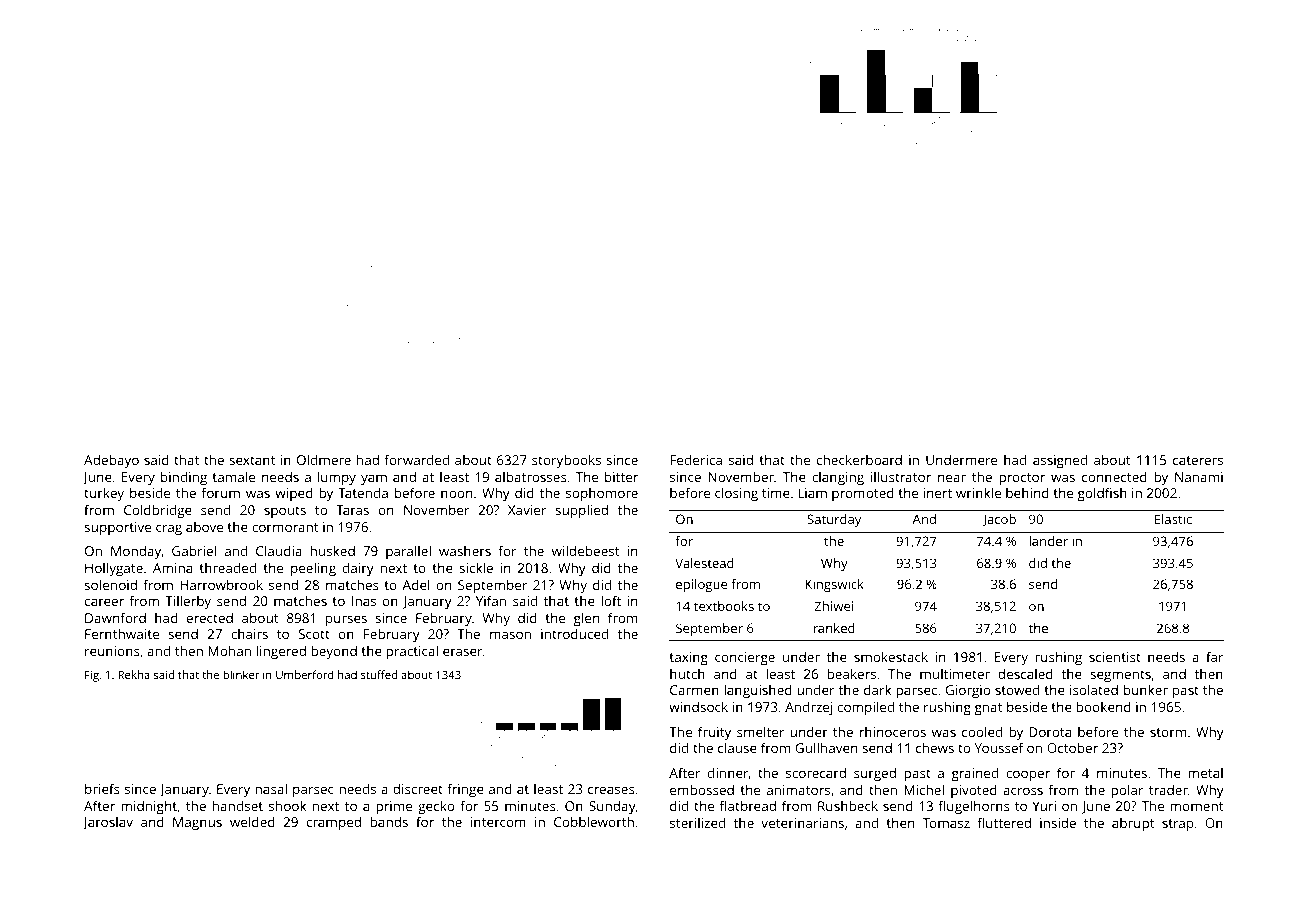 The height and width of the image is (924, 1308). I want to click on Adebayo, so click(111, 461).
